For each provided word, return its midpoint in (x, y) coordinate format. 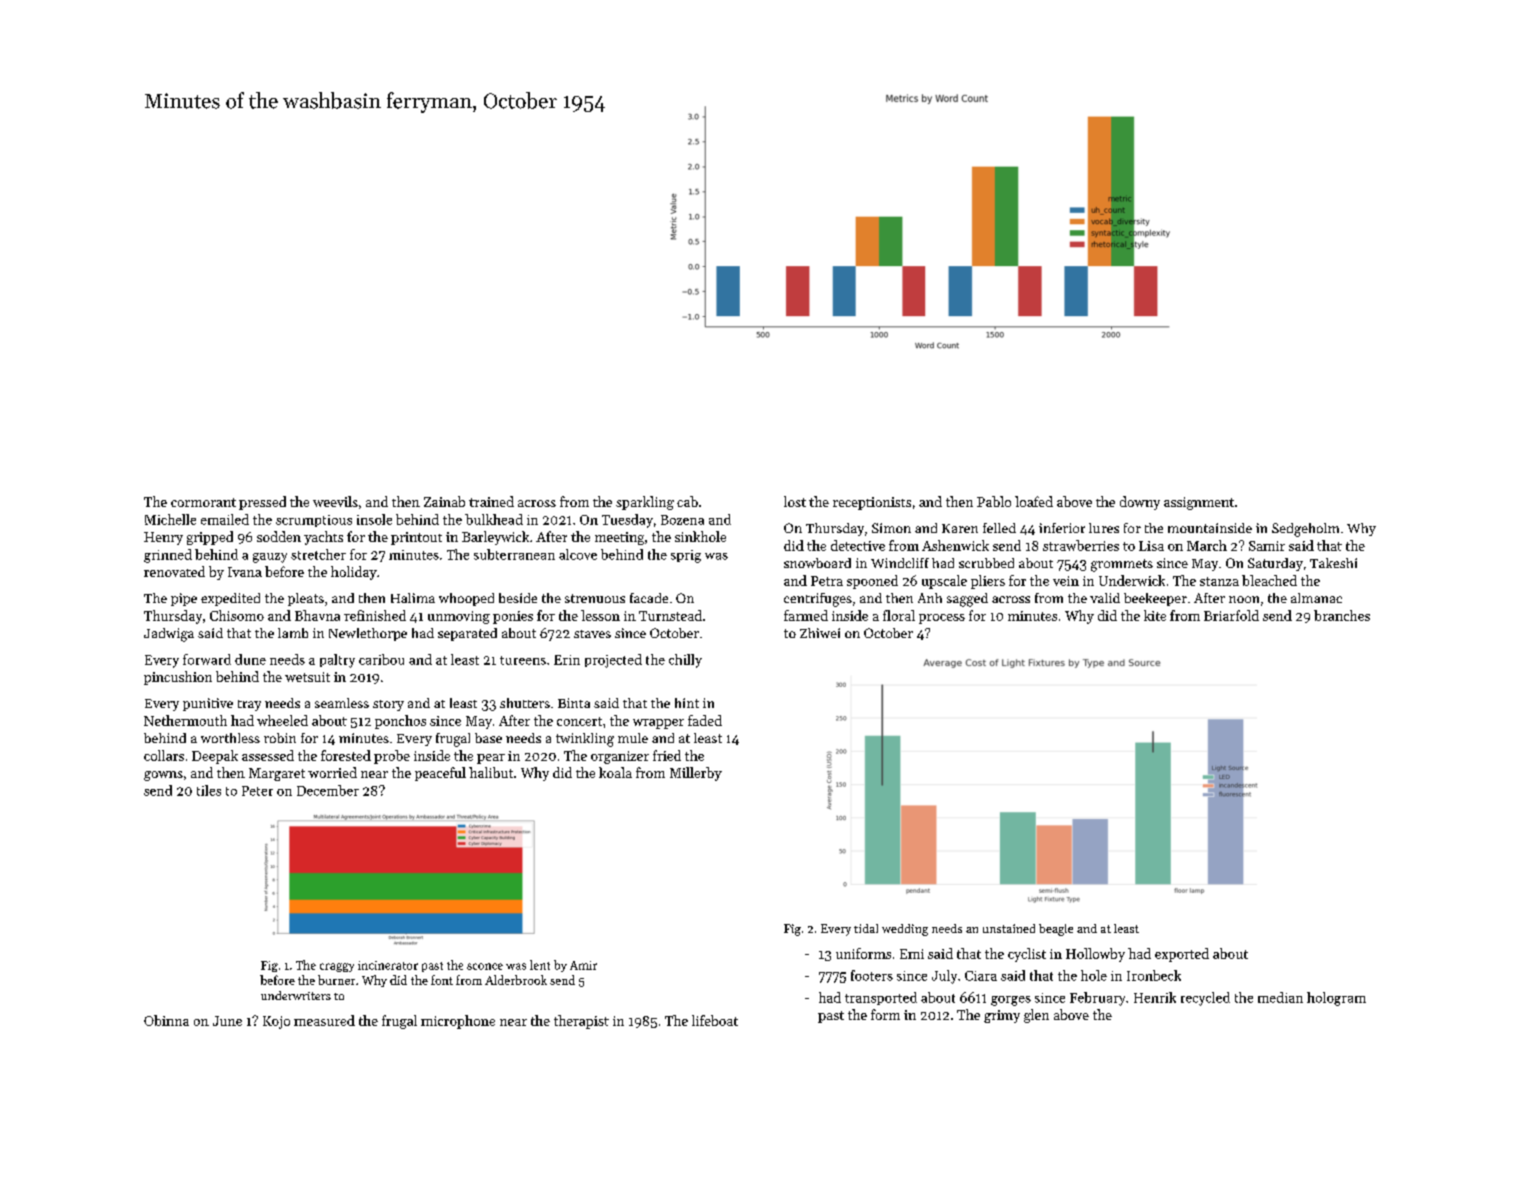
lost (795, 501)
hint (687, 703)
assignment (1199, 503)
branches (1342, 615)
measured (324, 1020)
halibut (491, 772)
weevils (335, 501)
